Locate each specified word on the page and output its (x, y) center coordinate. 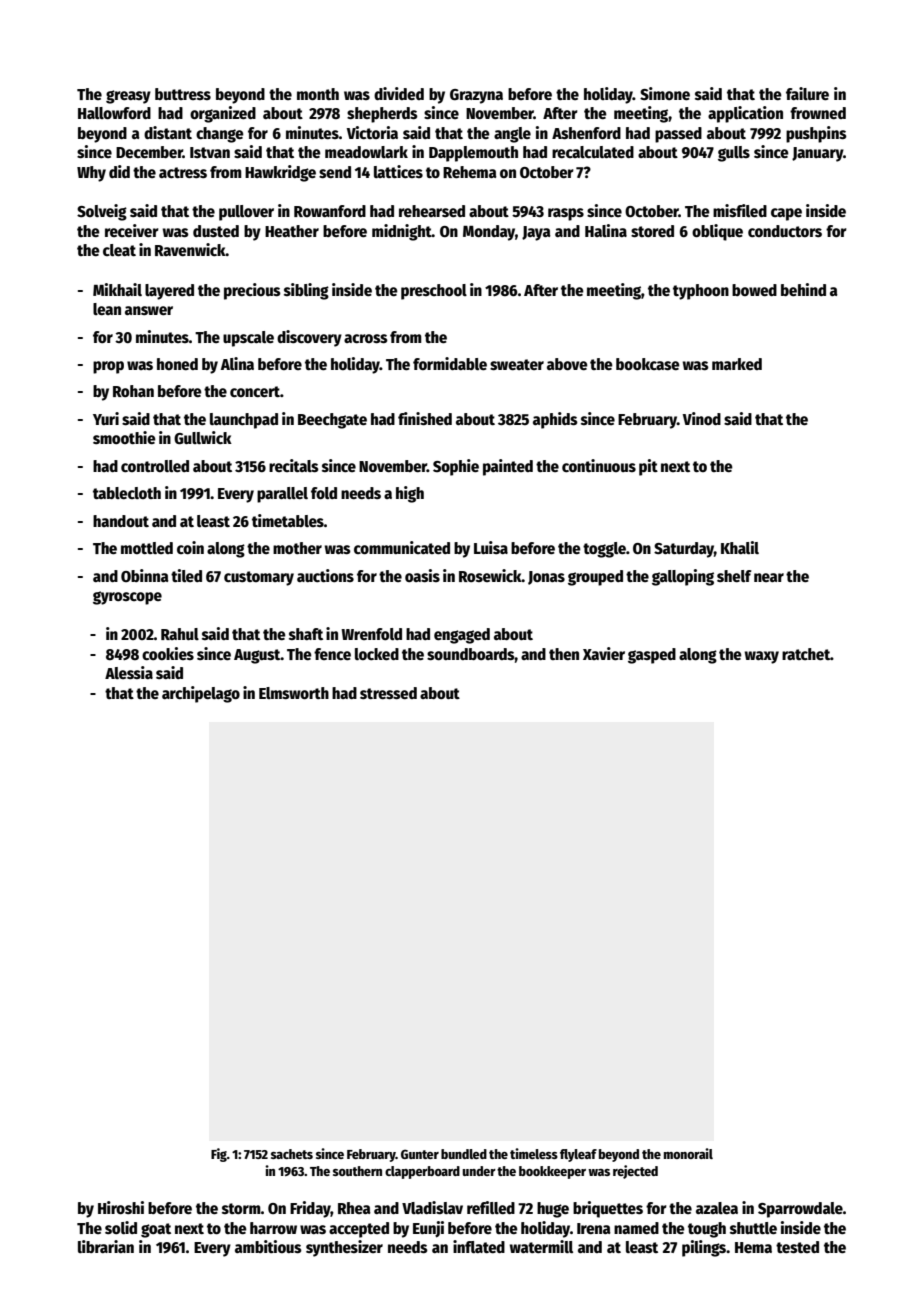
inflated (479, 1246)
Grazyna (476, 96)
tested (797, 1247)
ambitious (268, 1246)
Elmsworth (294, 693)
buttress (183, 94)
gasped (652, 656)
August (257, 656)
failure (807, 93)
